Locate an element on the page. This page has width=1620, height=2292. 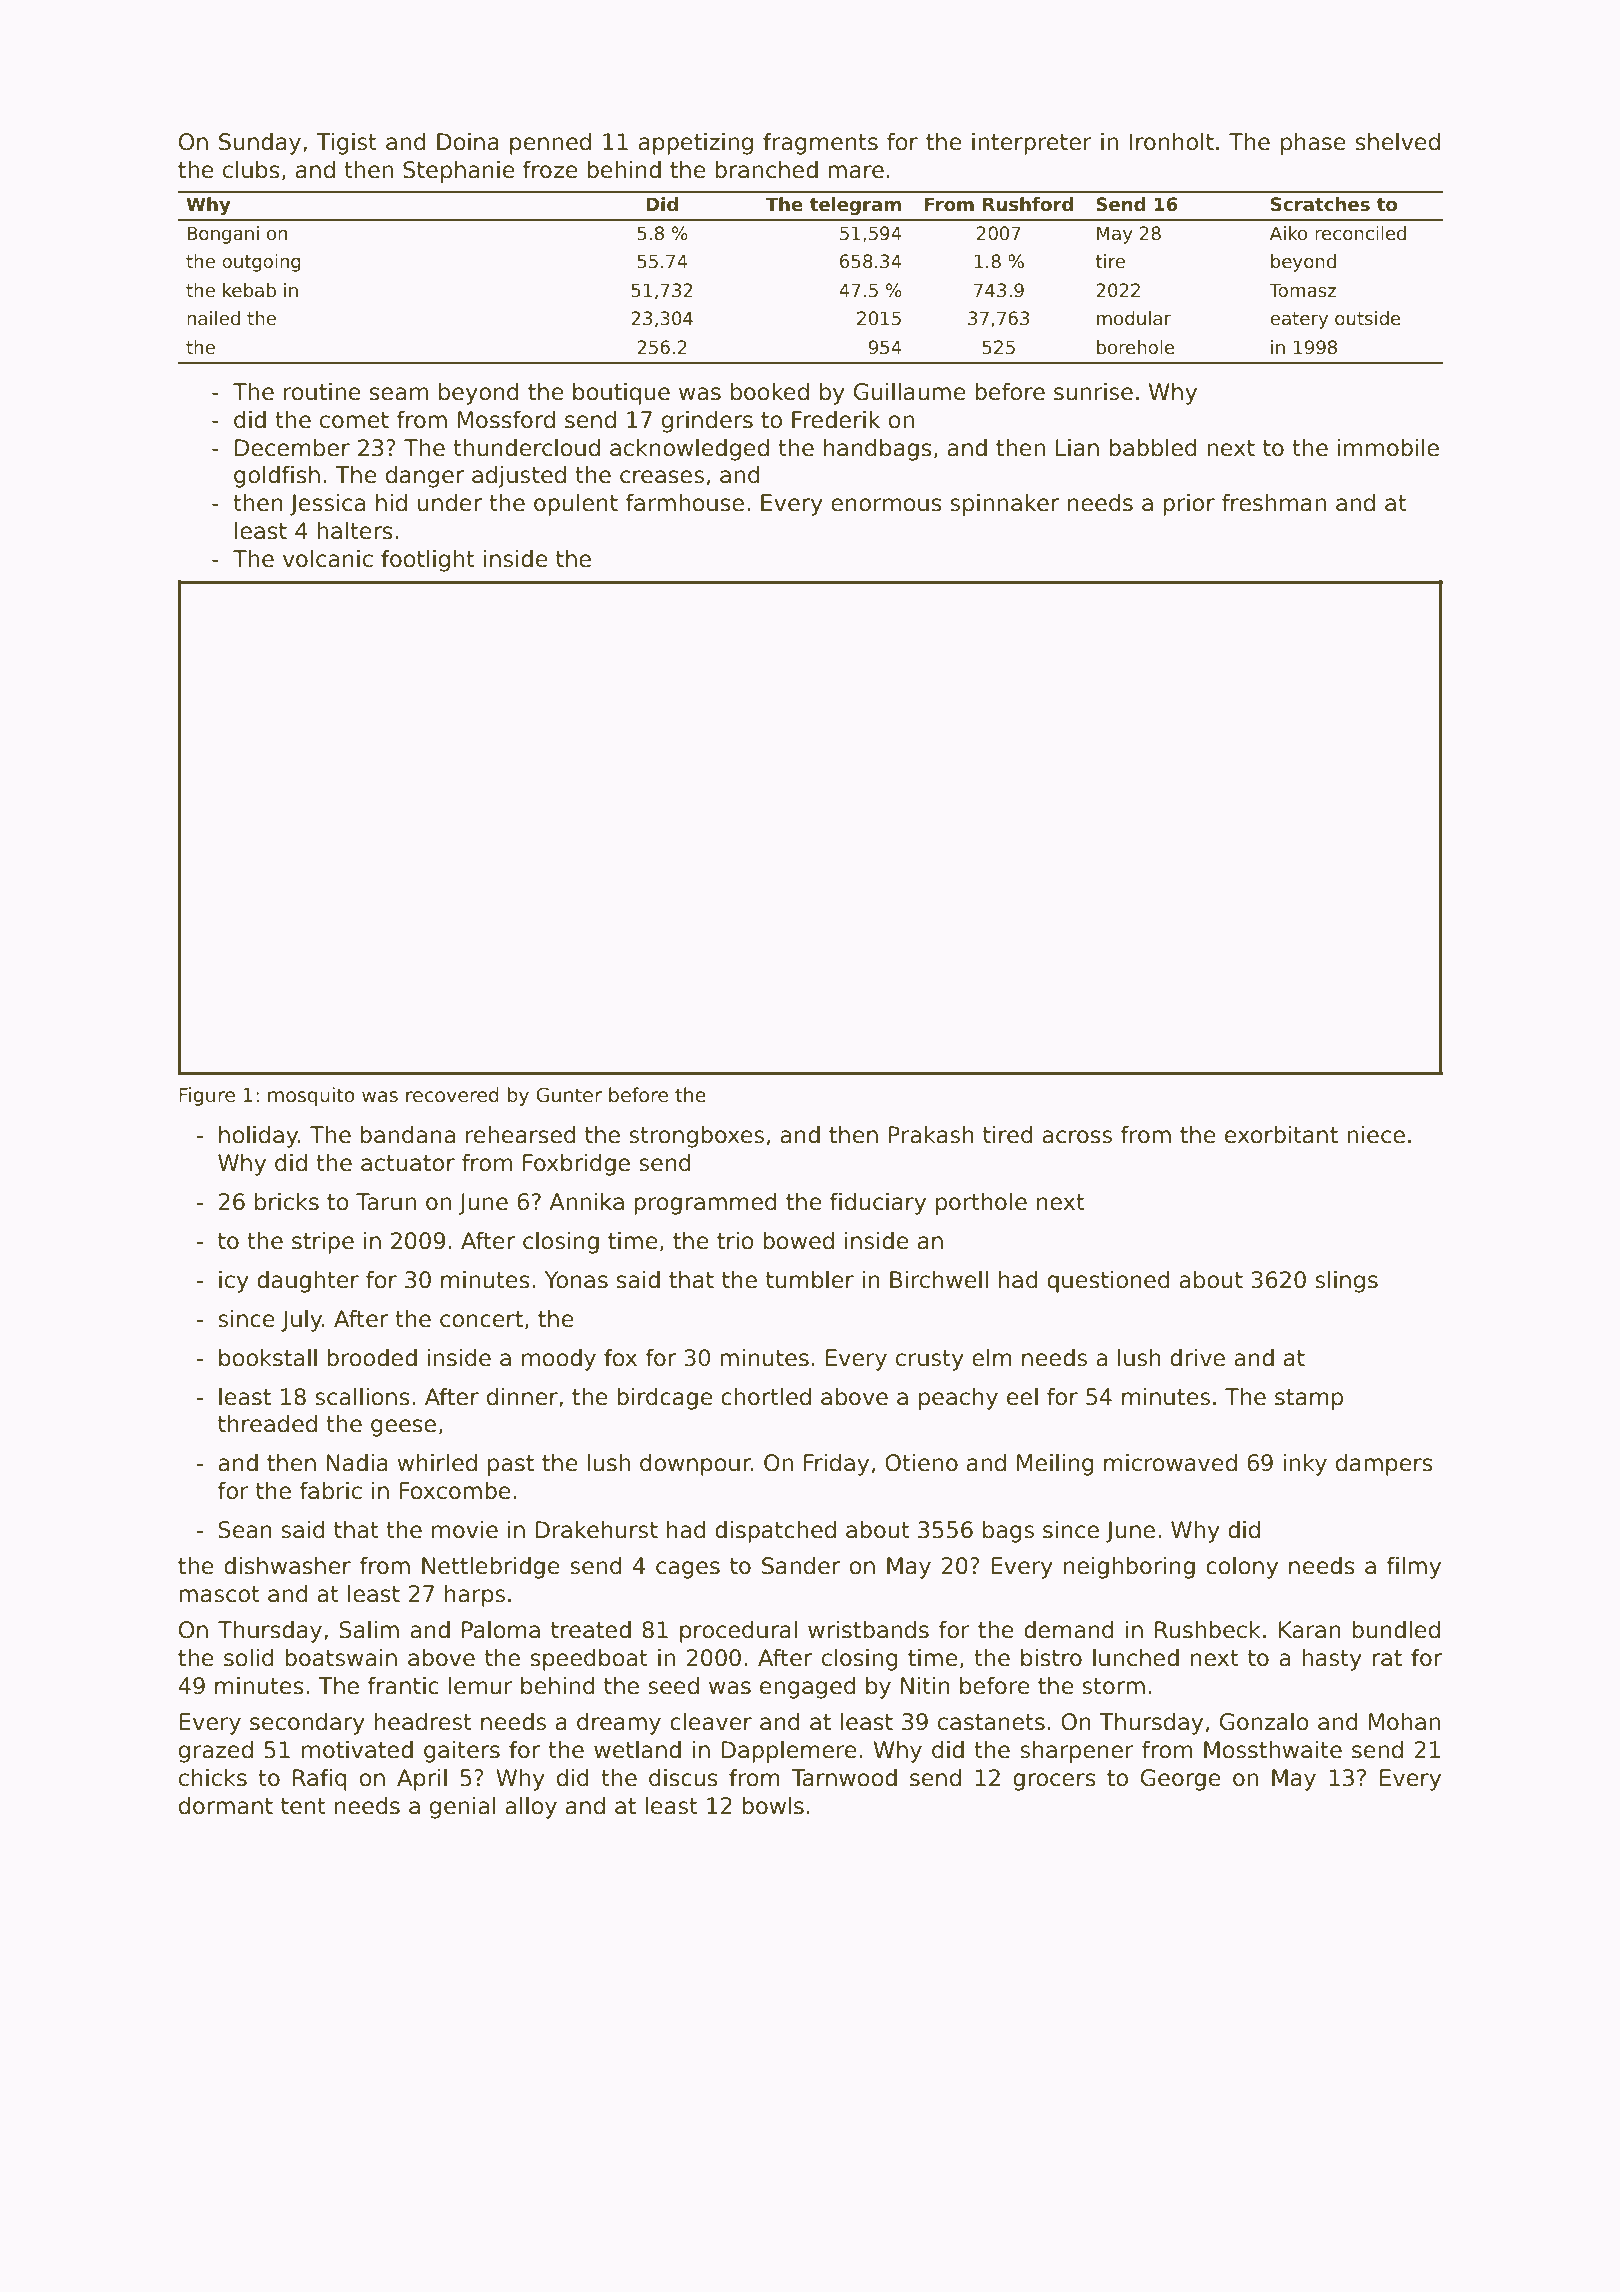
harps is located at coordinates (475, 1596).
